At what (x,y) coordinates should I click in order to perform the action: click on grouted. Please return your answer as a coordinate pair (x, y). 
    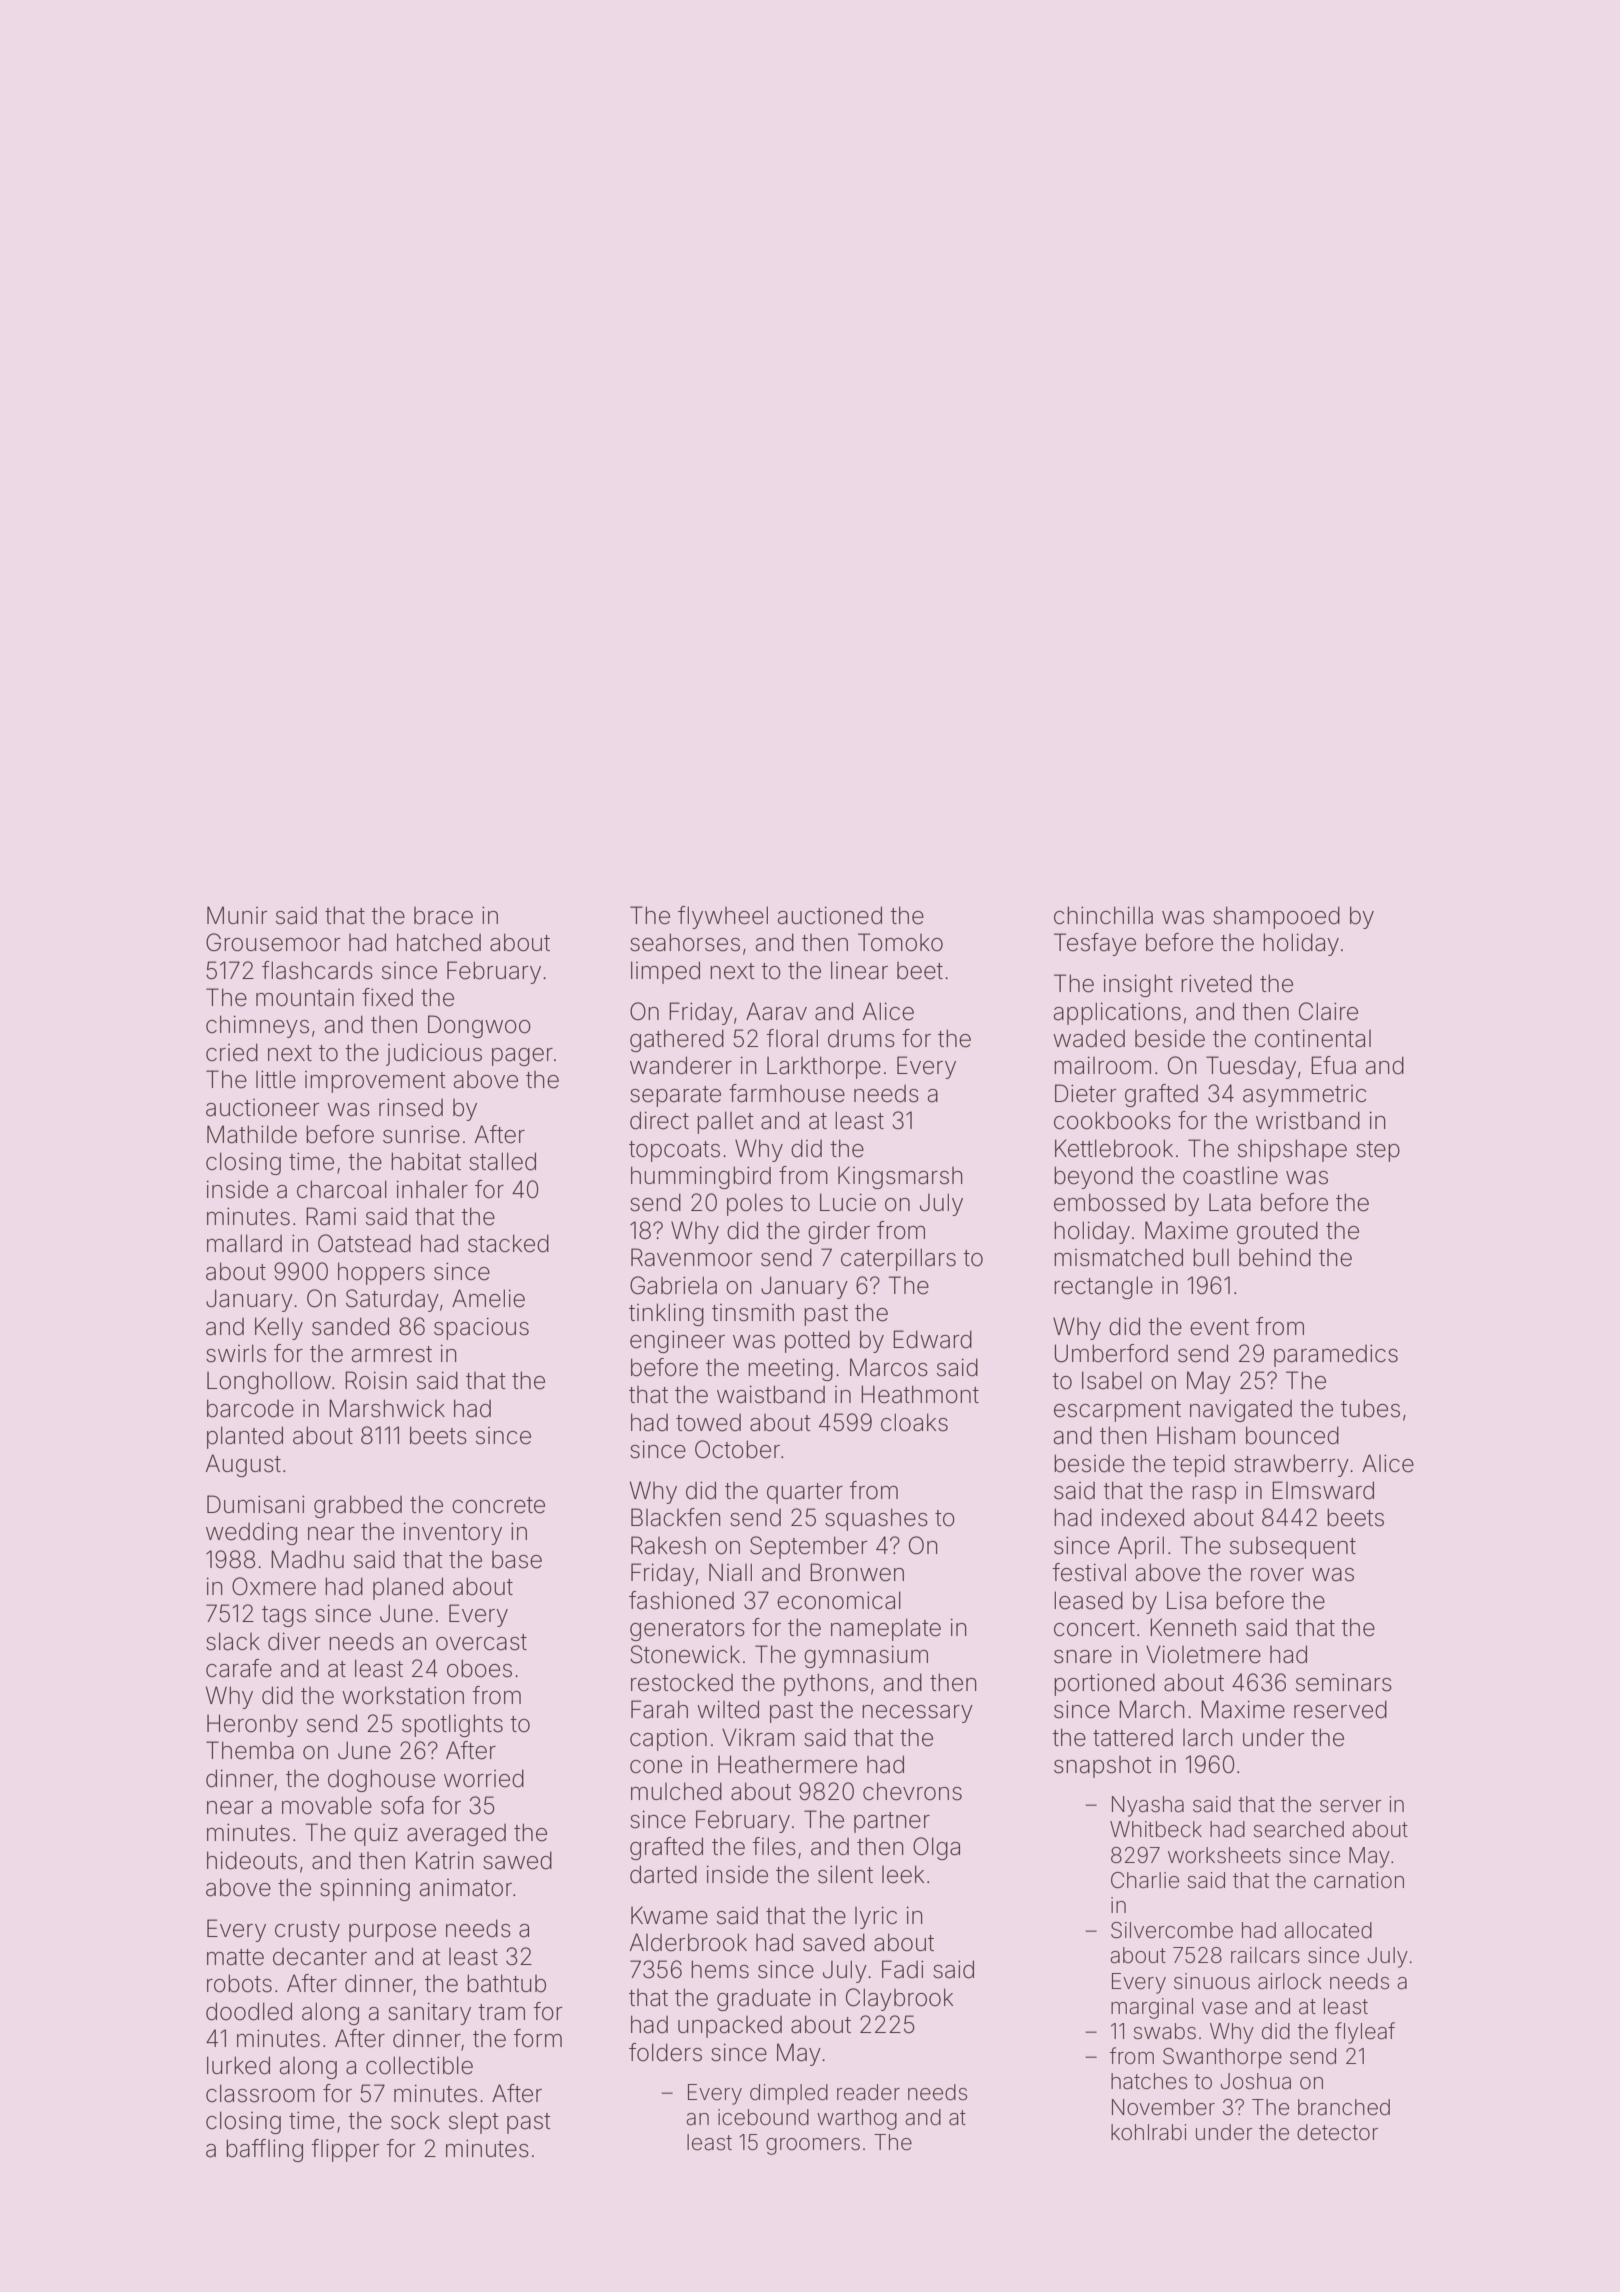
    Looking at the image, I should click on (1277, 1232).
